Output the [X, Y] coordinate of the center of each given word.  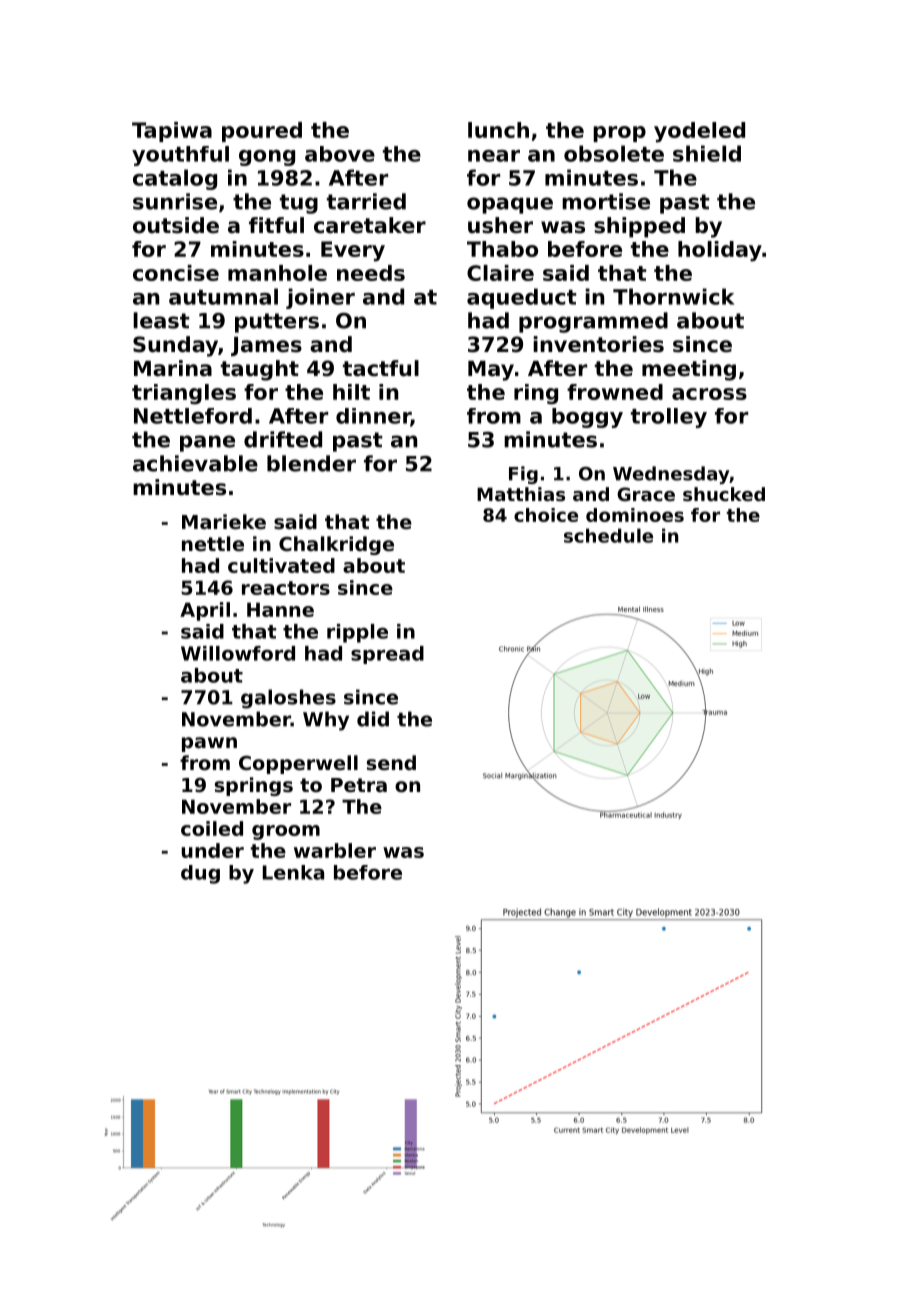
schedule [608, 535]
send [391, 763]
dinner [373, 417]
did [373, 719]
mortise [606, 201]
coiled [212, 828]
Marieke [224, 521]
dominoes [635, 515]
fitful [276, 225]
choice [546, 515]
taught [260, 370]
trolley [669, 418]
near [494, 156]
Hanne [280, 609]
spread [387, 655]
